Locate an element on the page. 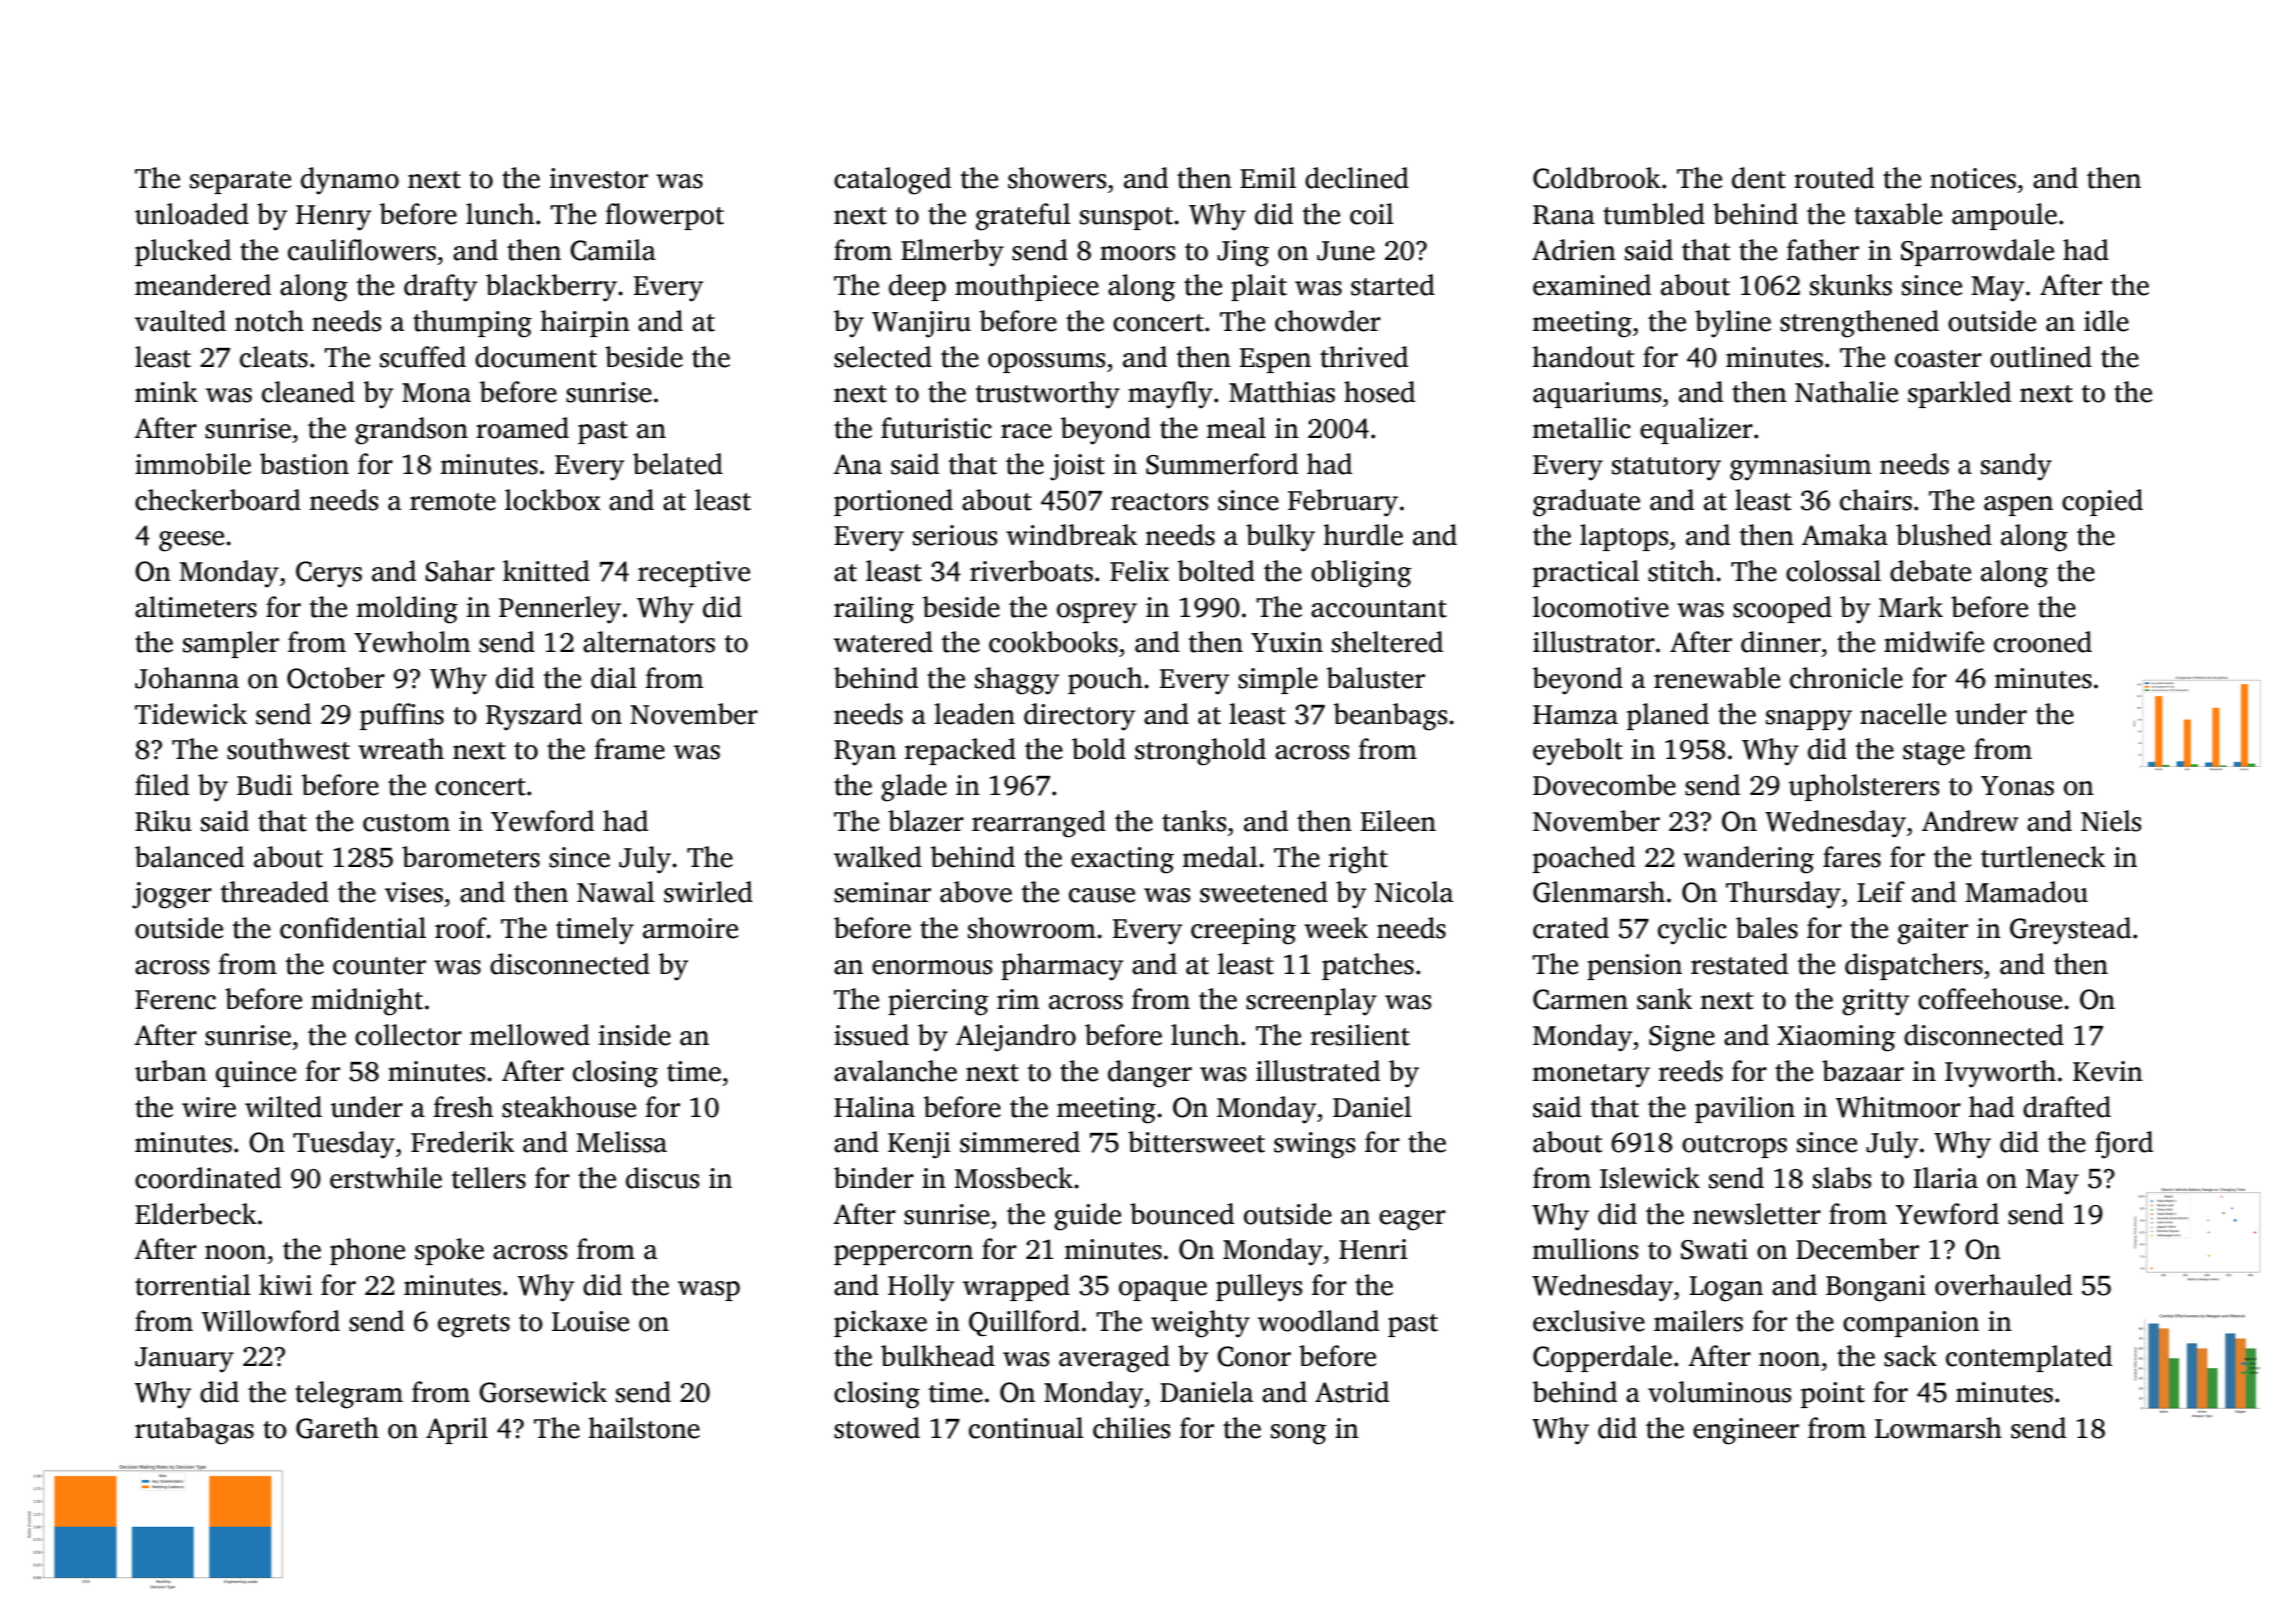 The height and width of the image is (1620, 2292). windbreak is located at coordinates (1071, 535).
